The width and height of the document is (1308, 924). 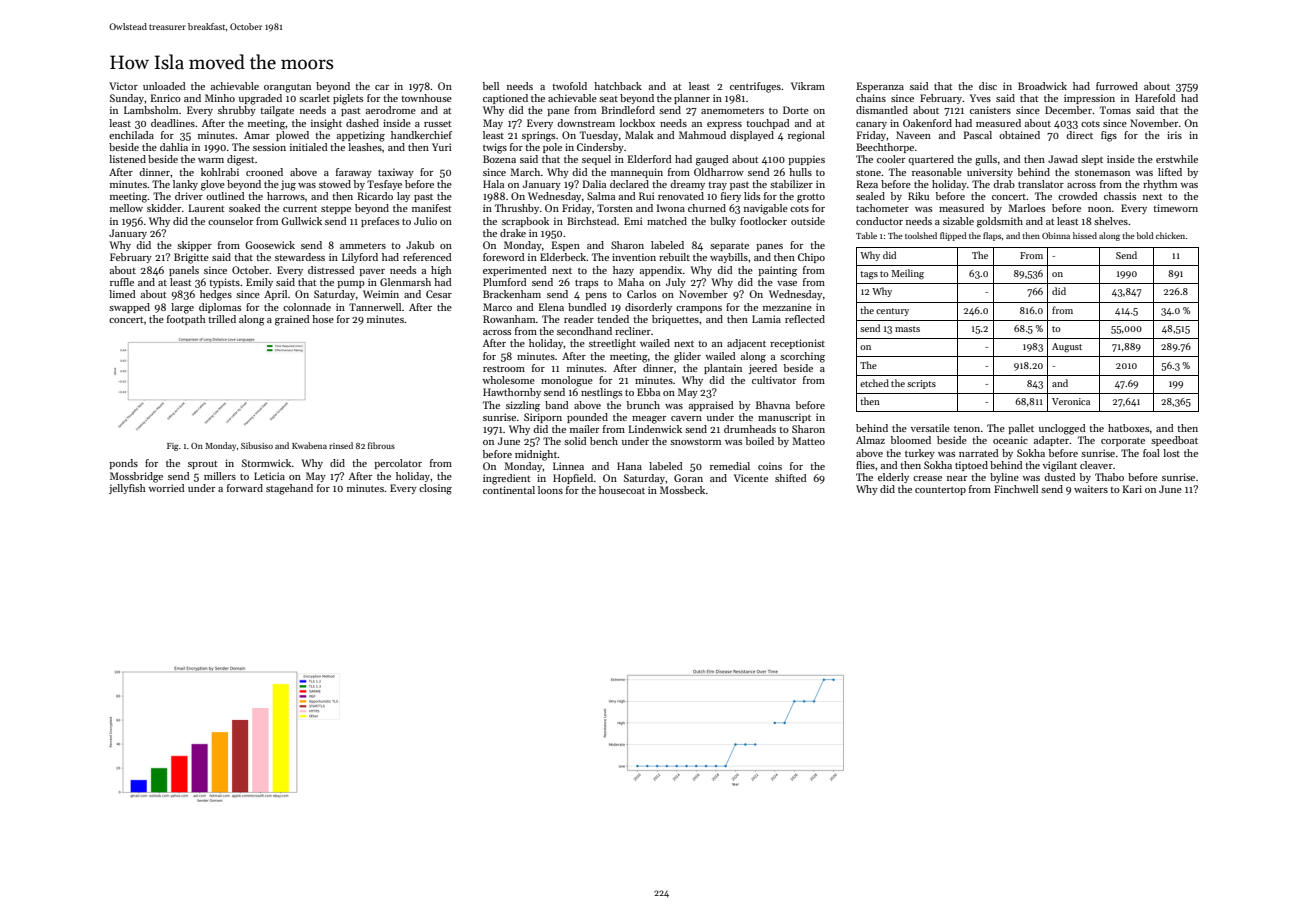 I want to click on Meiling, so click(x=907, y=274).
